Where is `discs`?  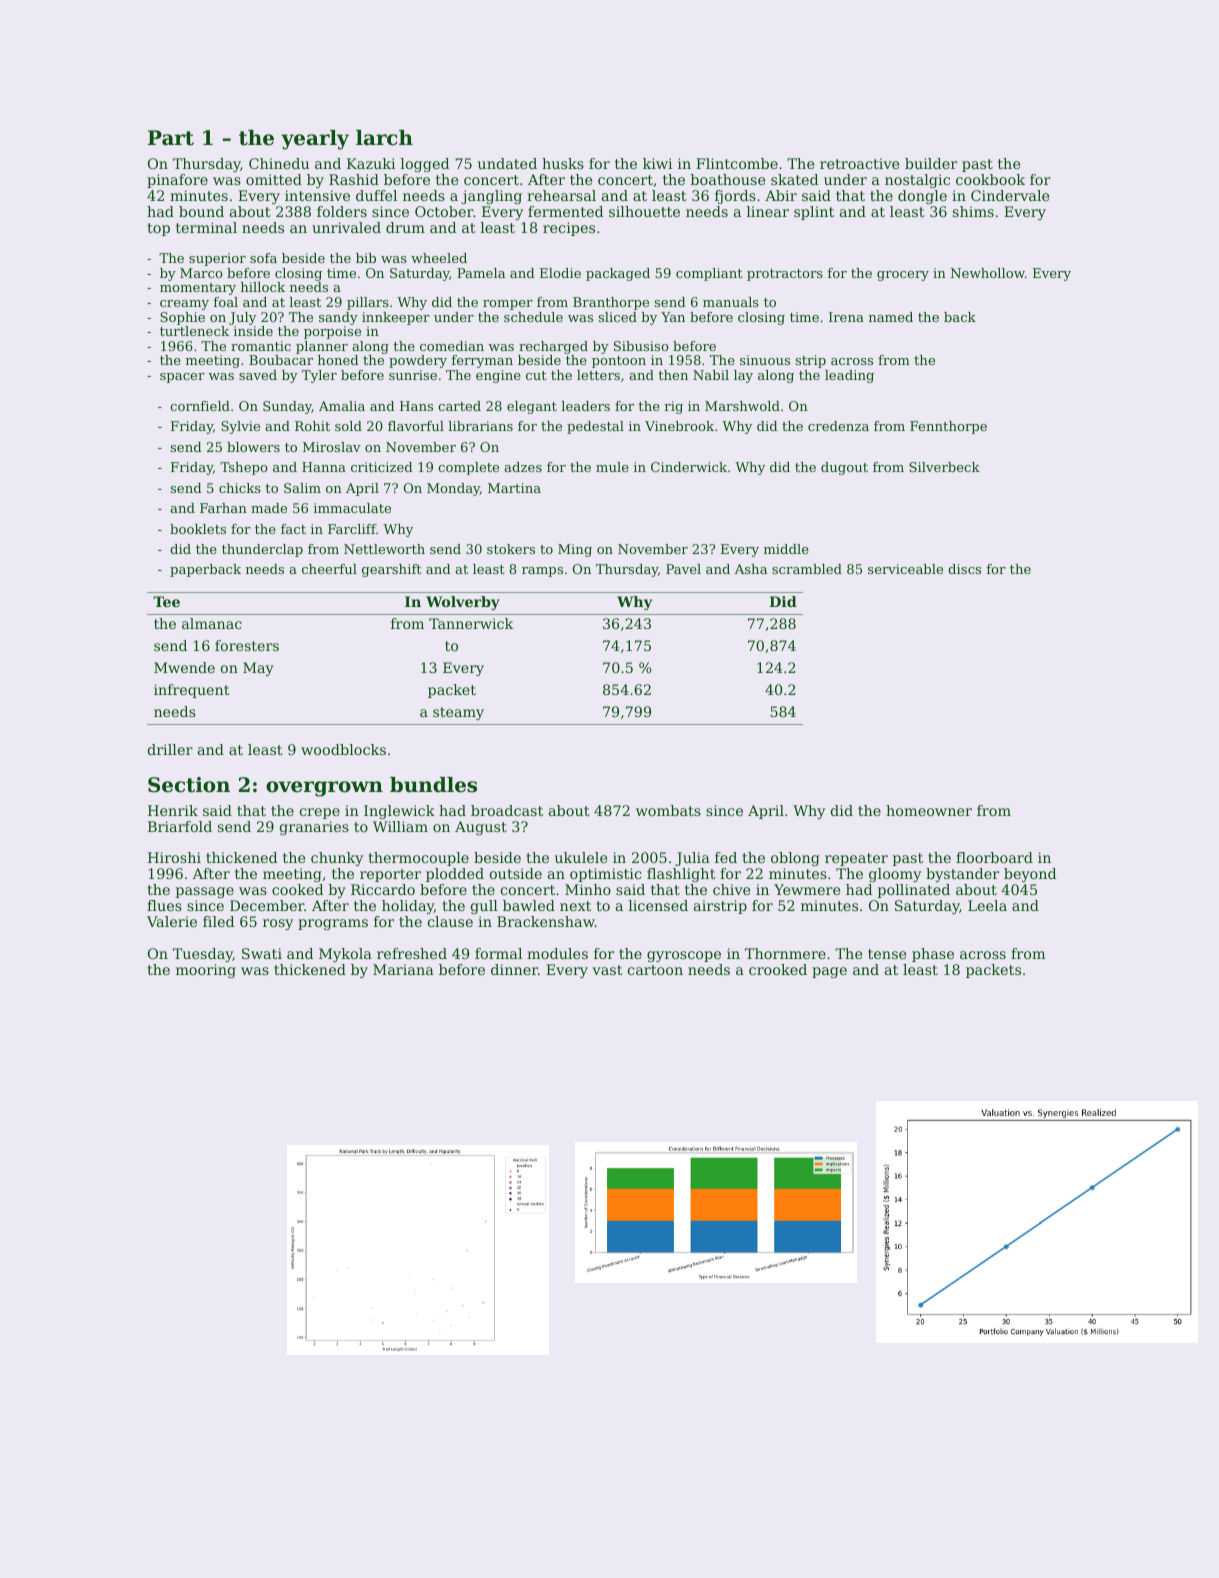
discs is located at coordinates (964, 569).
